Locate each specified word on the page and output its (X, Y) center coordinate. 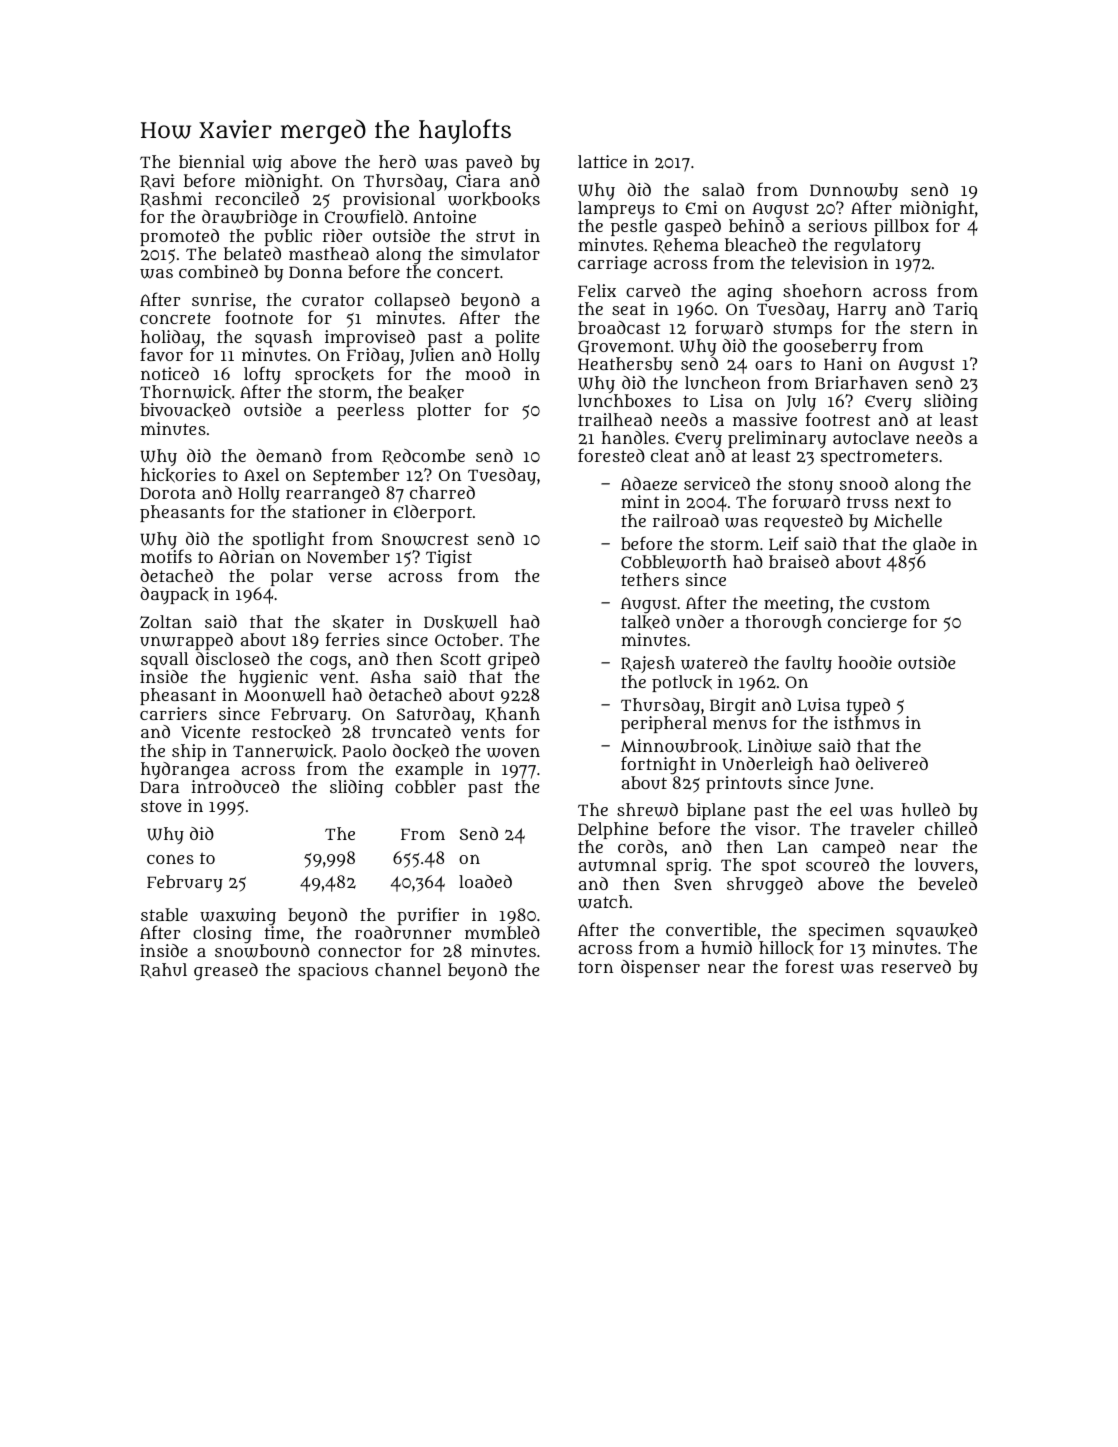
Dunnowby (854, 192)
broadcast (619, 327)
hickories (178, 475)
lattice (602, 161)
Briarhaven (861, 382)
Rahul (163, 970)
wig (267, 164)
